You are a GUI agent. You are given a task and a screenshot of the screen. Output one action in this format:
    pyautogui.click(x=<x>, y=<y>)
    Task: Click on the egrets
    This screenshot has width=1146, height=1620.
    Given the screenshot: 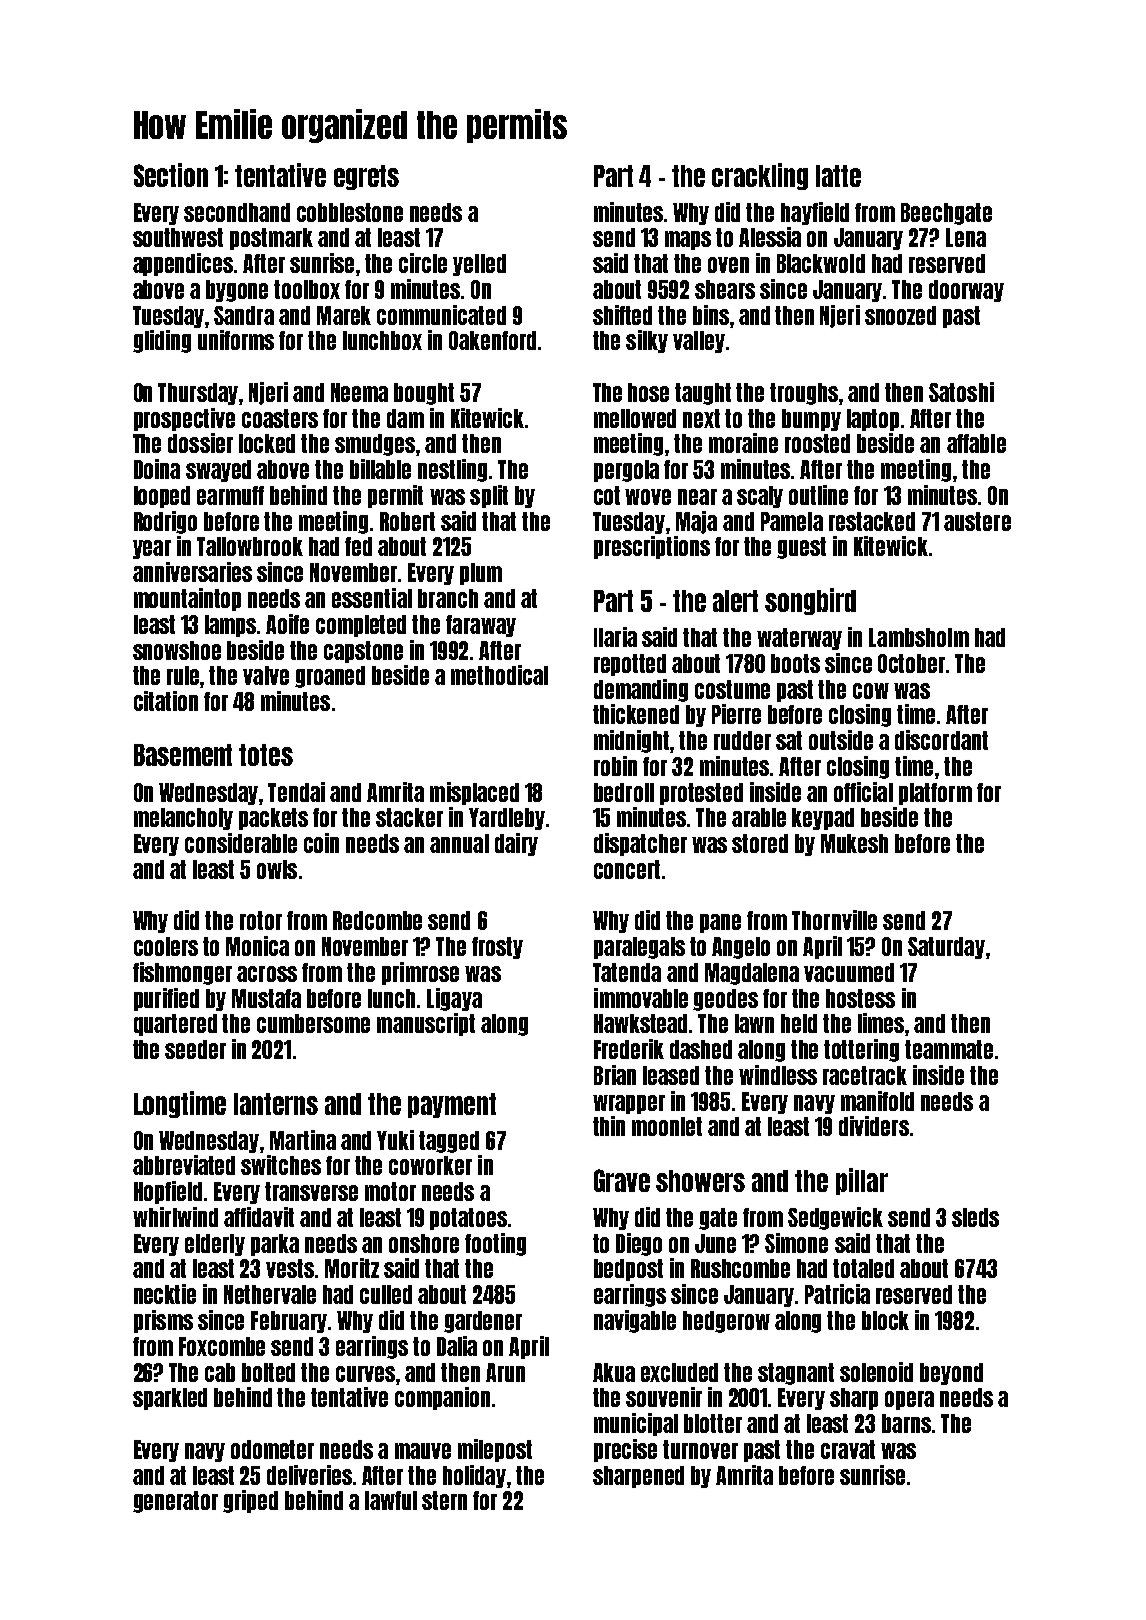 What is the action you would take?
    pyautogui.click(x=366, y=177)
